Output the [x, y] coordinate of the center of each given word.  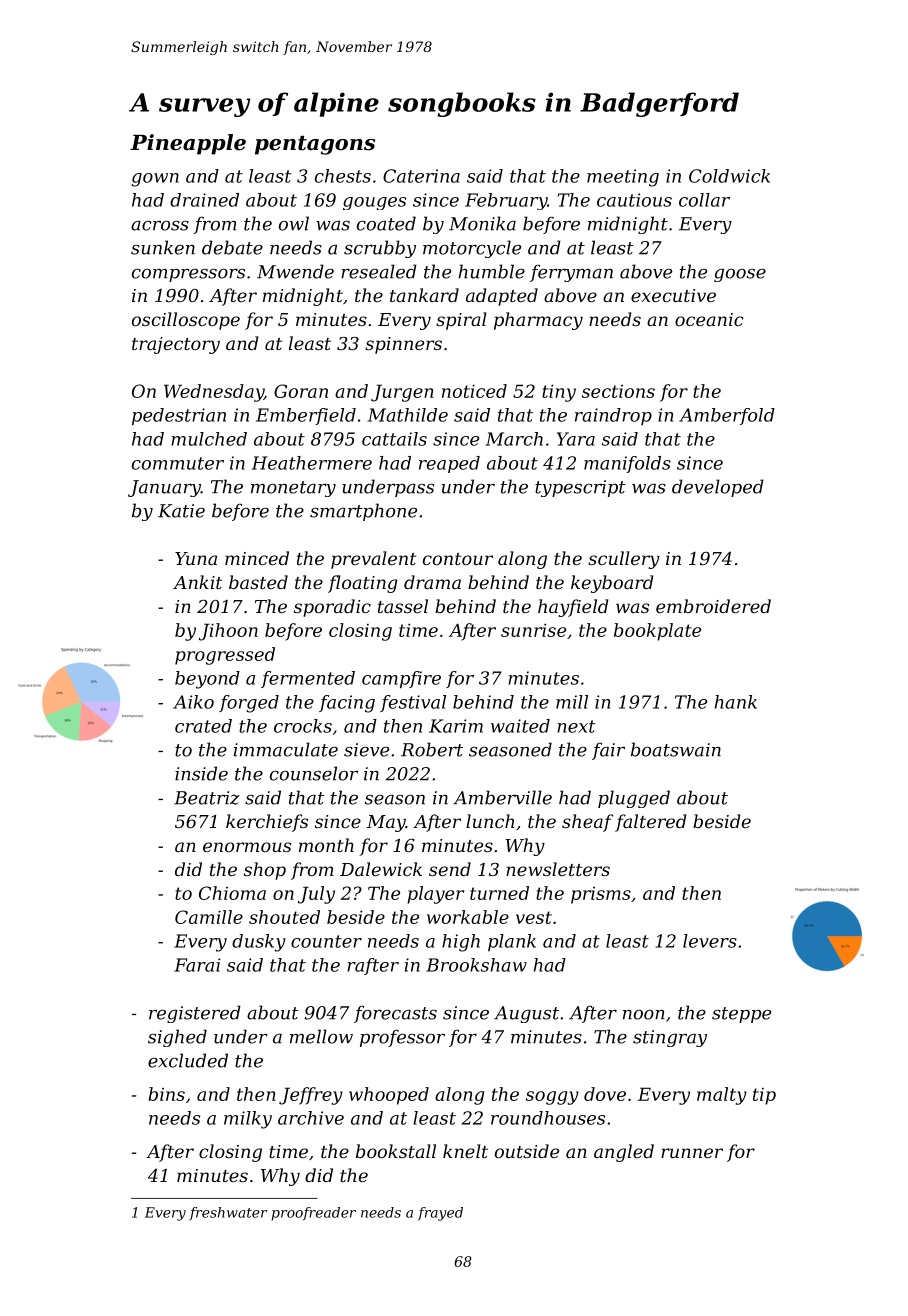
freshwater [228, 1214]
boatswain [676, 749]
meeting [623, 178]
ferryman [571, 273]
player [435, 895]
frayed [440, 1214]
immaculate [286, 749]
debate [232, 247]
